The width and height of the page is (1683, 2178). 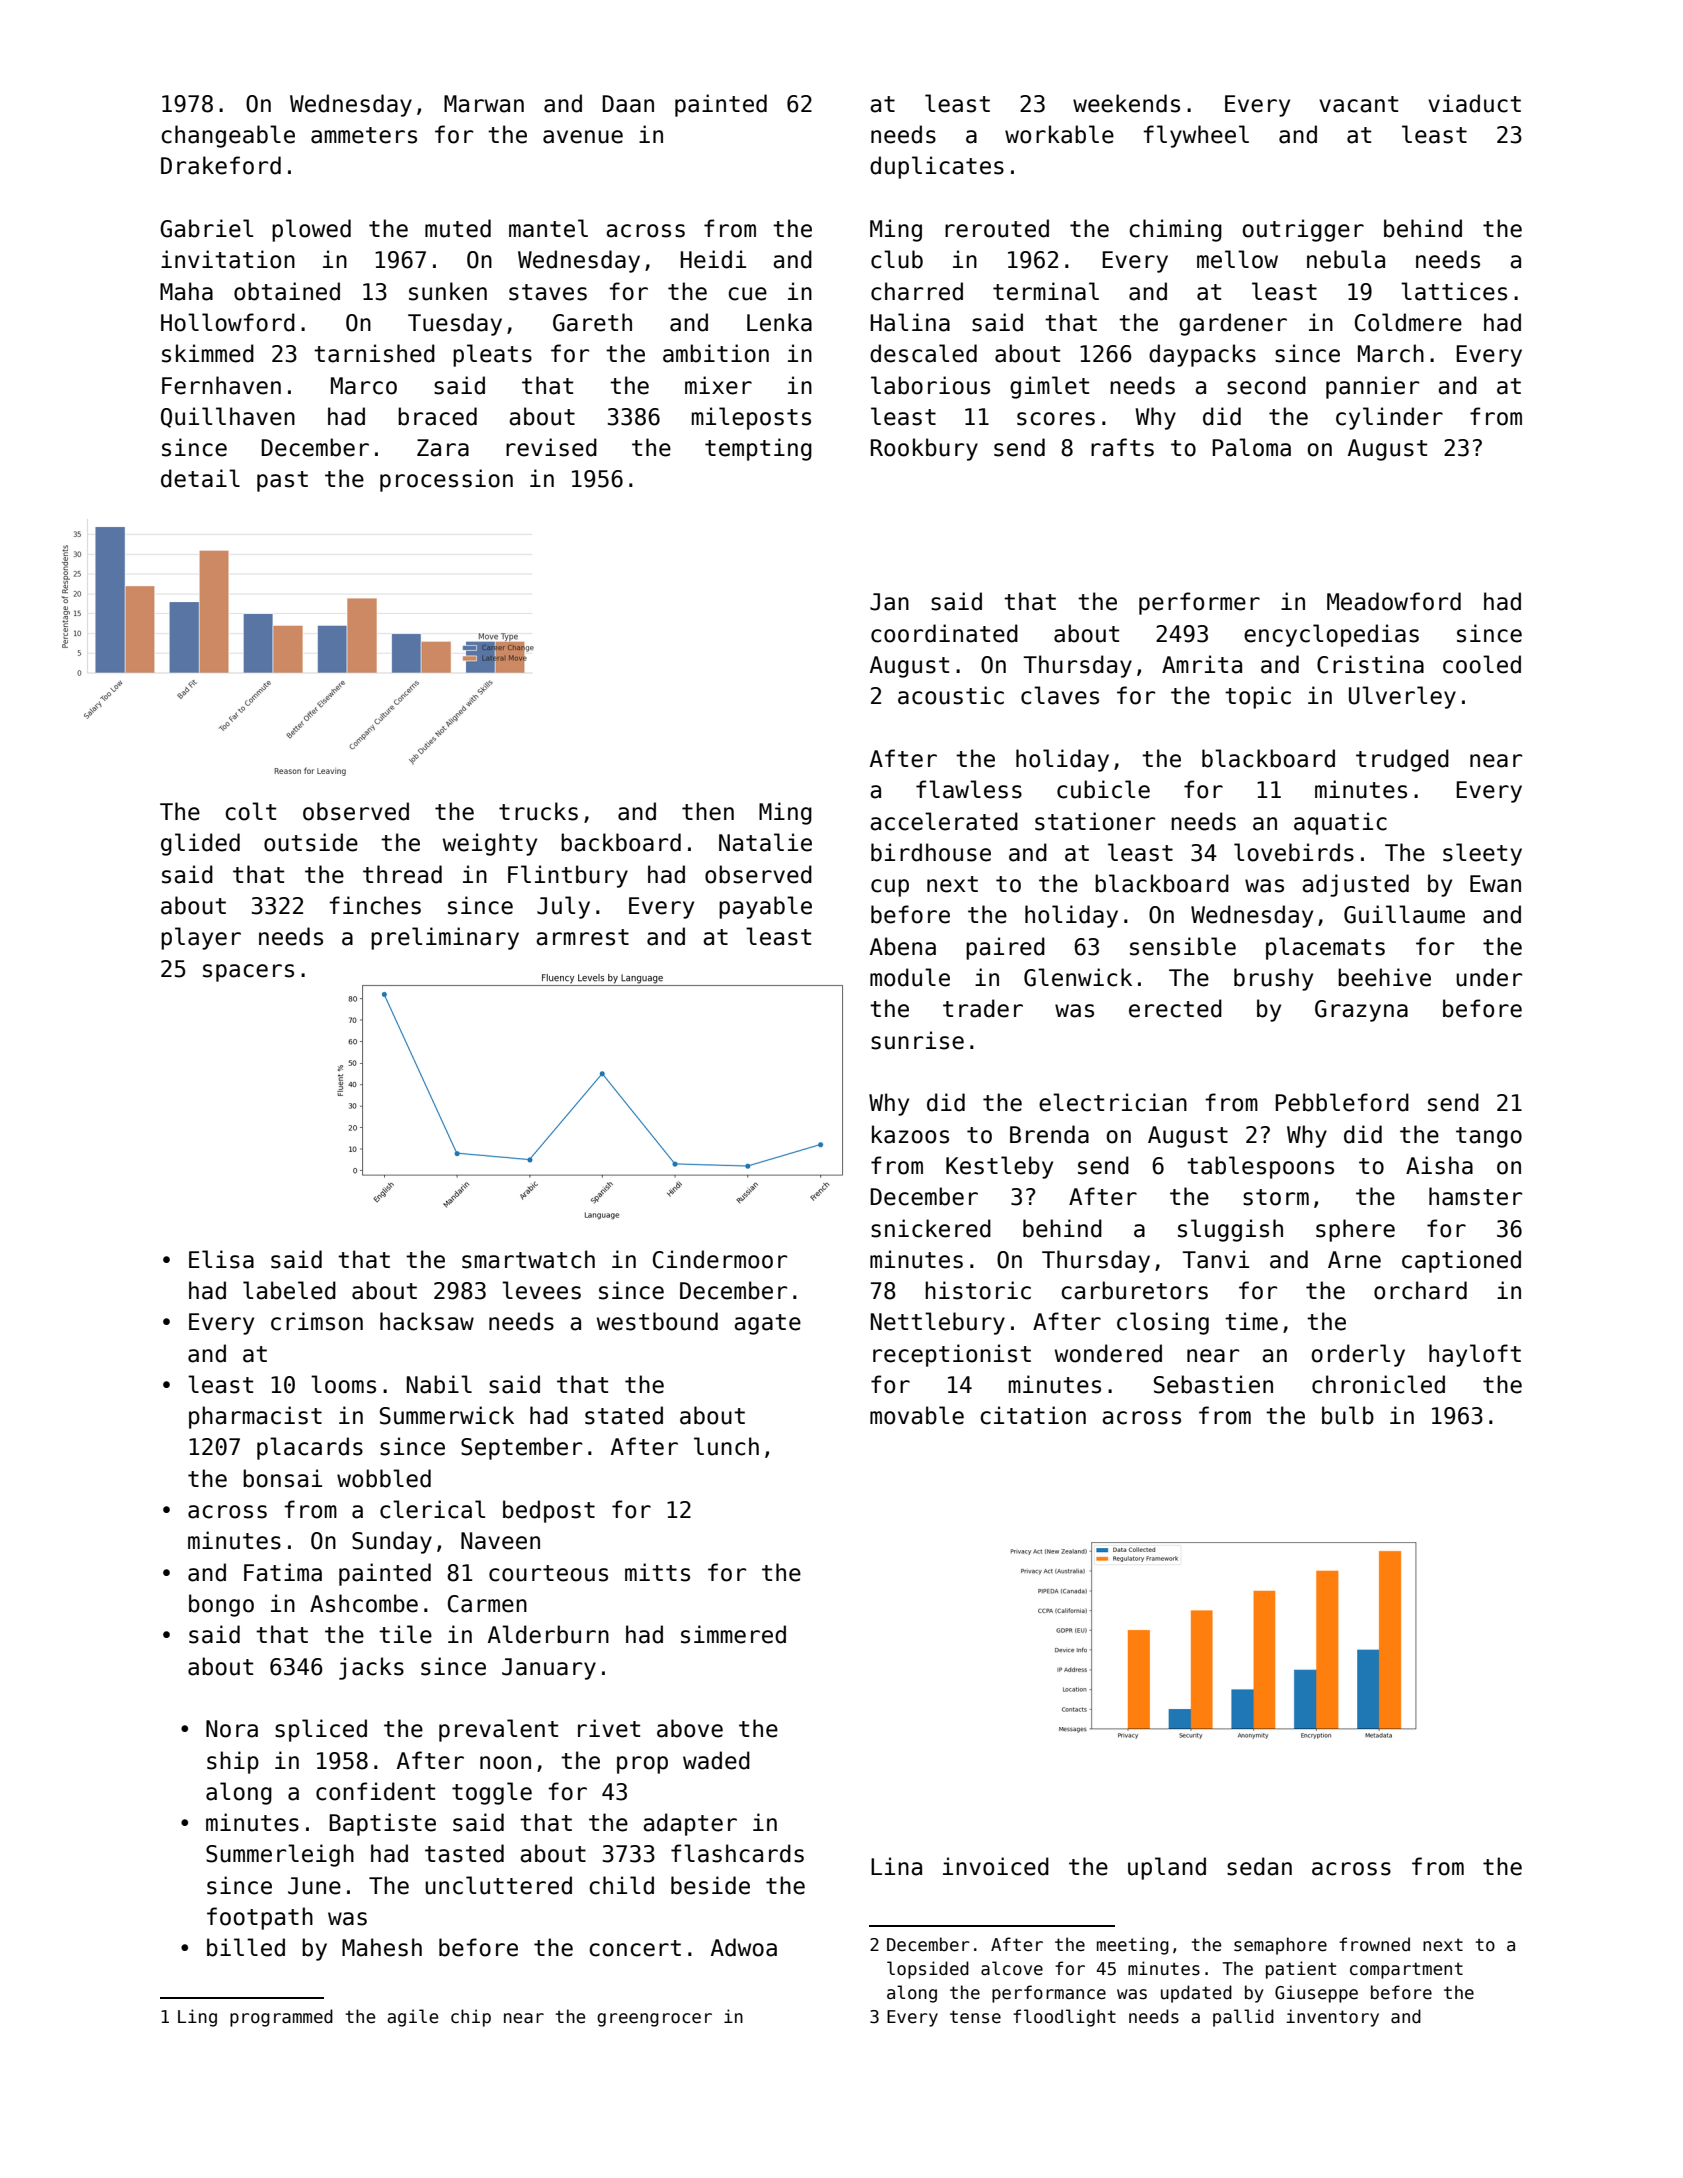 What do you see at coordinates (582, 937) in the page?
I see `armrest` at bounding box center [582, 937].
